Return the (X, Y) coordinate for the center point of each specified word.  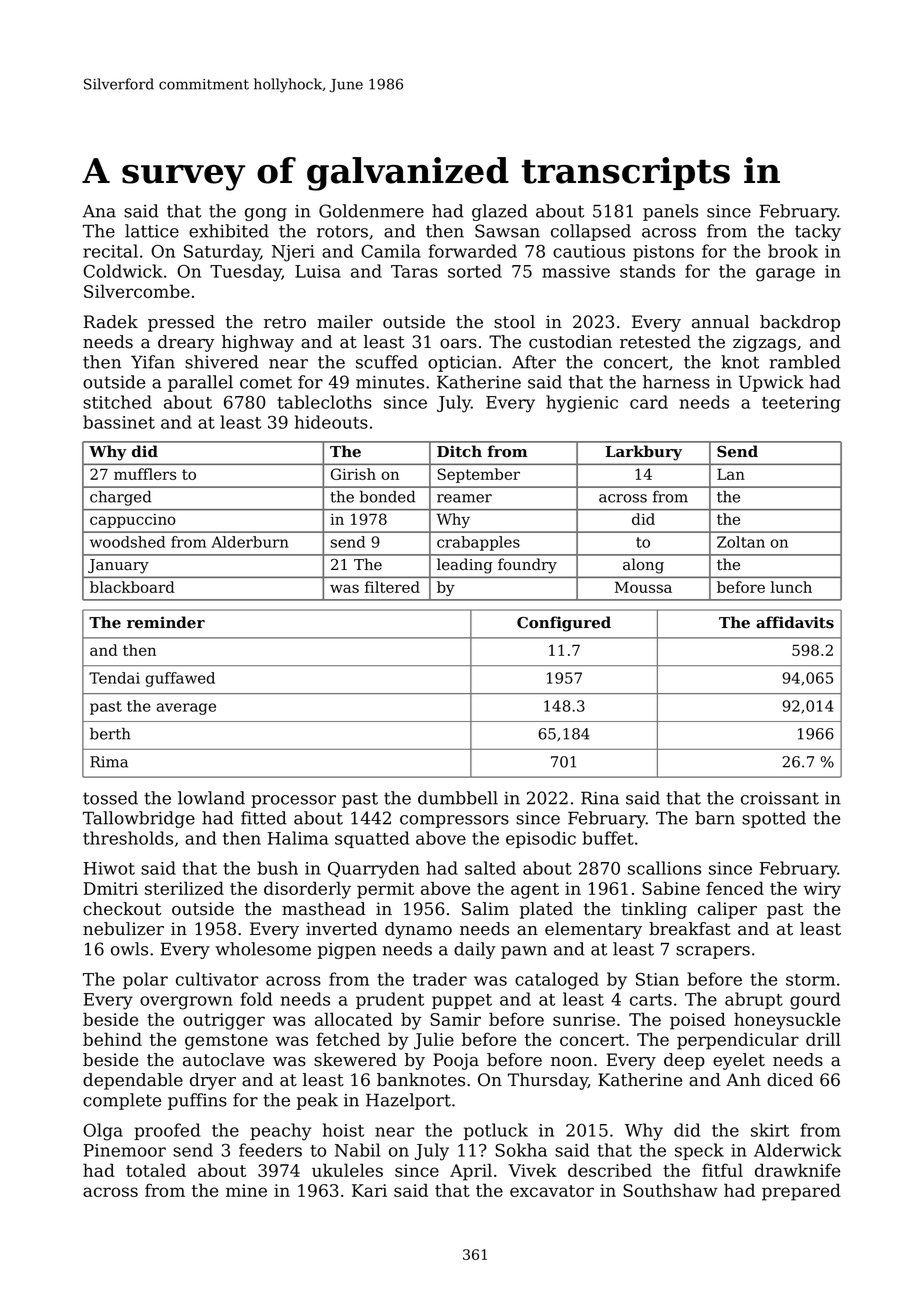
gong (266, 214)
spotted (774, 819)
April (471, 1172)
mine (246, 1190)
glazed (500, 212)
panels (670, 212)
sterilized (184, 888)
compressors (454, 821)
